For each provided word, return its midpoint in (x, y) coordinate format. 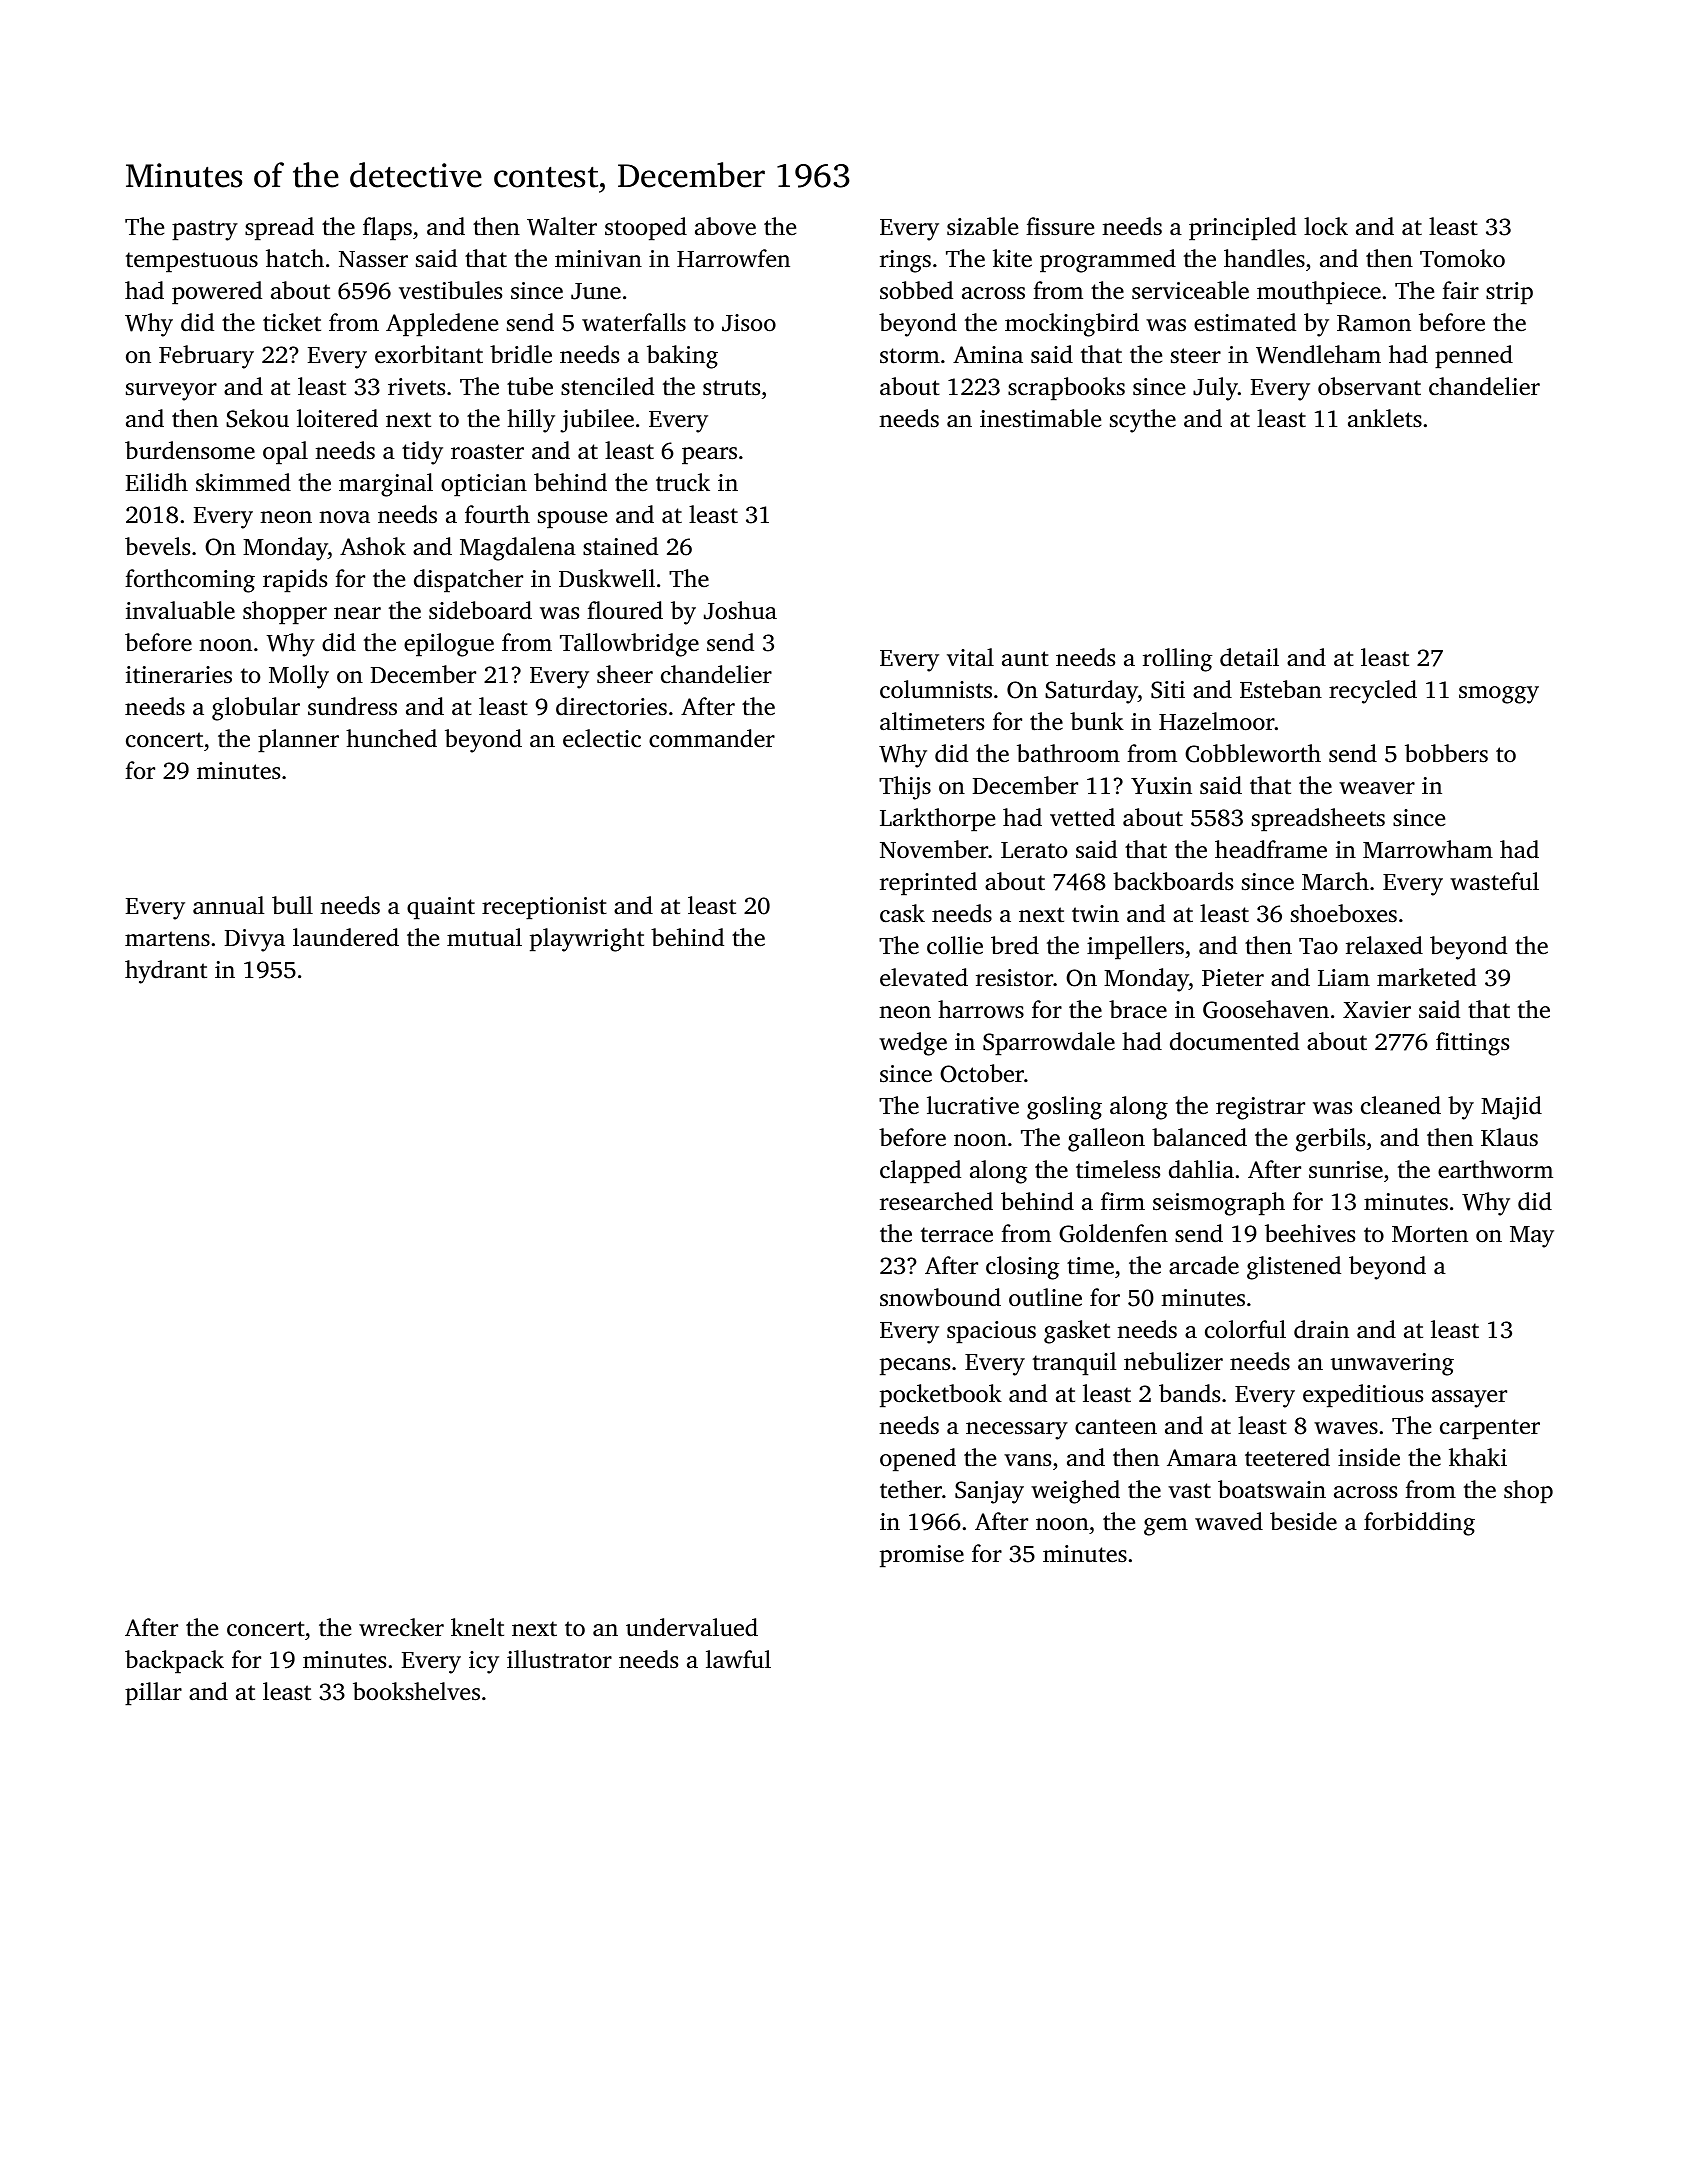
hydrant (166, 972)
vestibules (450, 290)
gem (1166, 1527)
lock (1326, 226)
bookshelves (416, 1691)
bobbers (1446, 753)
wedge (913, 1044)
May (1532, 1237)
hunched (391, 738)
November (934, 849)
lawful (738, 1659)
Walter (562, 226)
